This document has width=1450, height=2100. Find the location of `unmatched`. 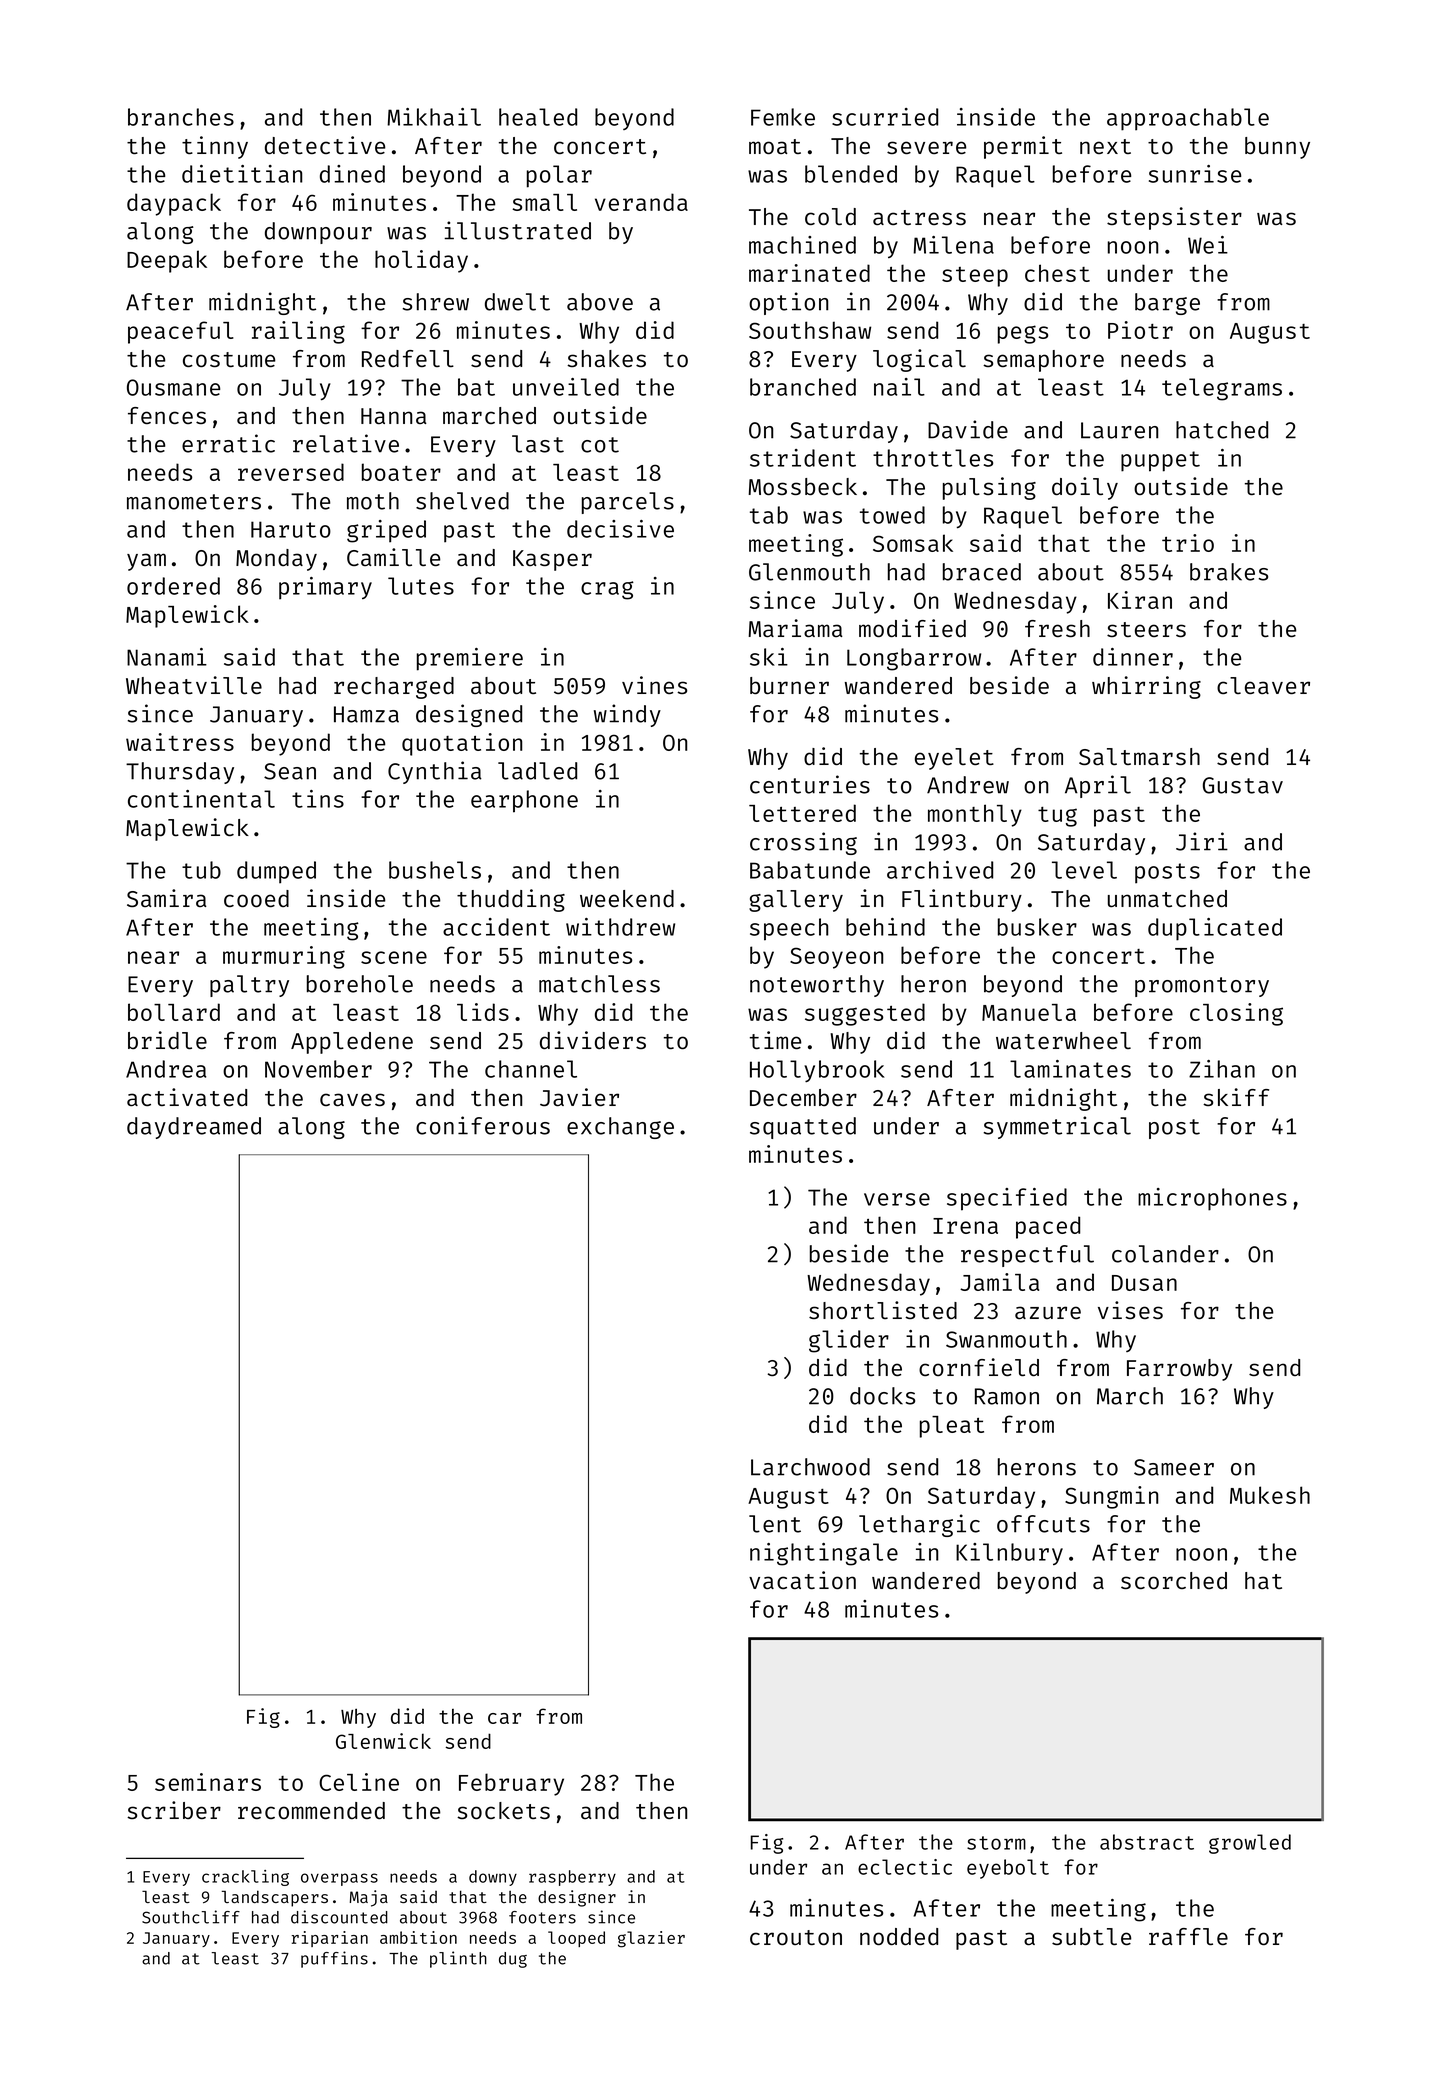

unmatched is located at coordinates (1167, 898).
